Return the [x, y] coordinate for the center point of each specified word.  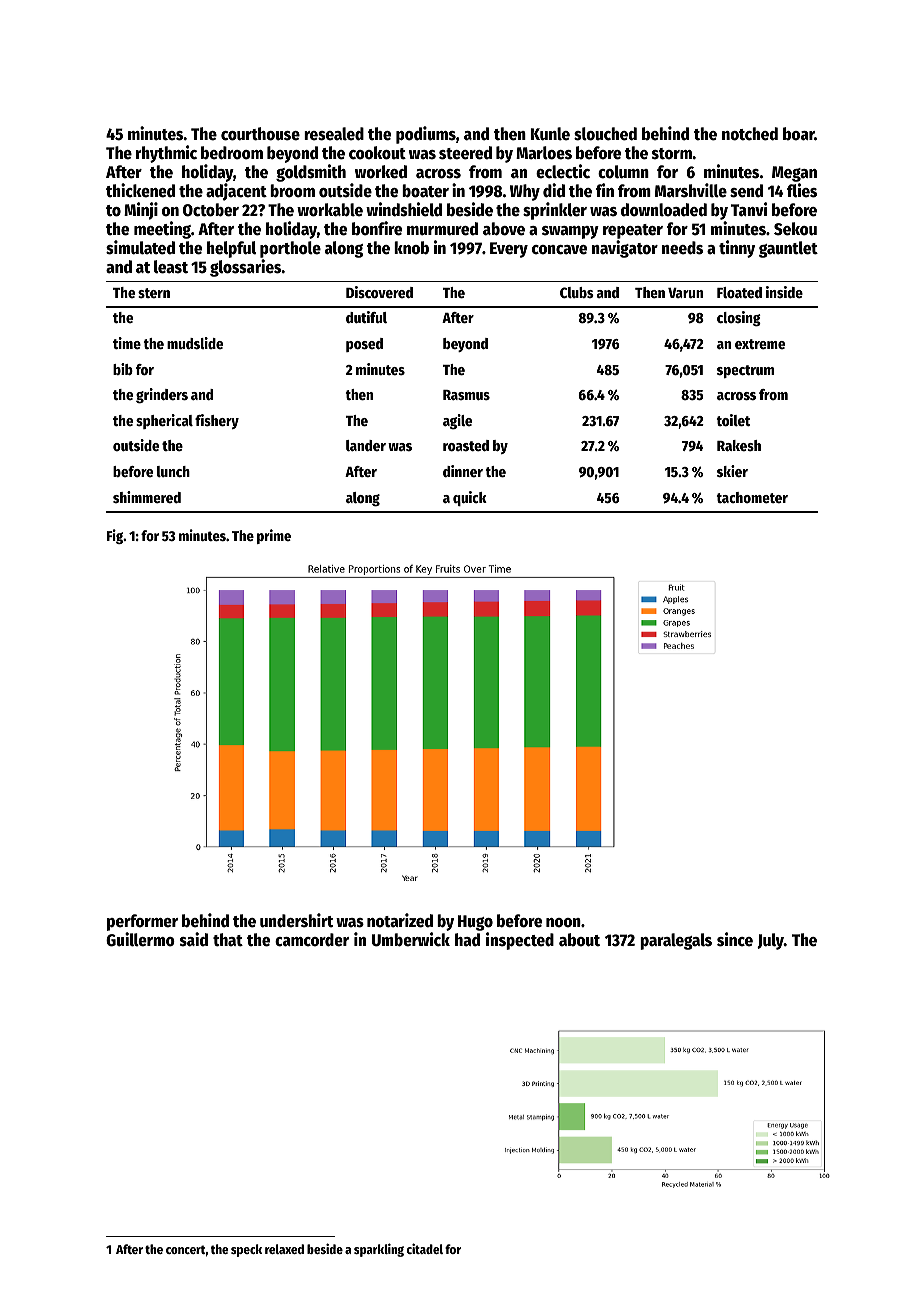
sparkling [379, 1250]
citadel [425, 1248]
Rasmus [466, 395]
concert [186, 1249]
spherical [164, 421]
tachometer [752, 497]
